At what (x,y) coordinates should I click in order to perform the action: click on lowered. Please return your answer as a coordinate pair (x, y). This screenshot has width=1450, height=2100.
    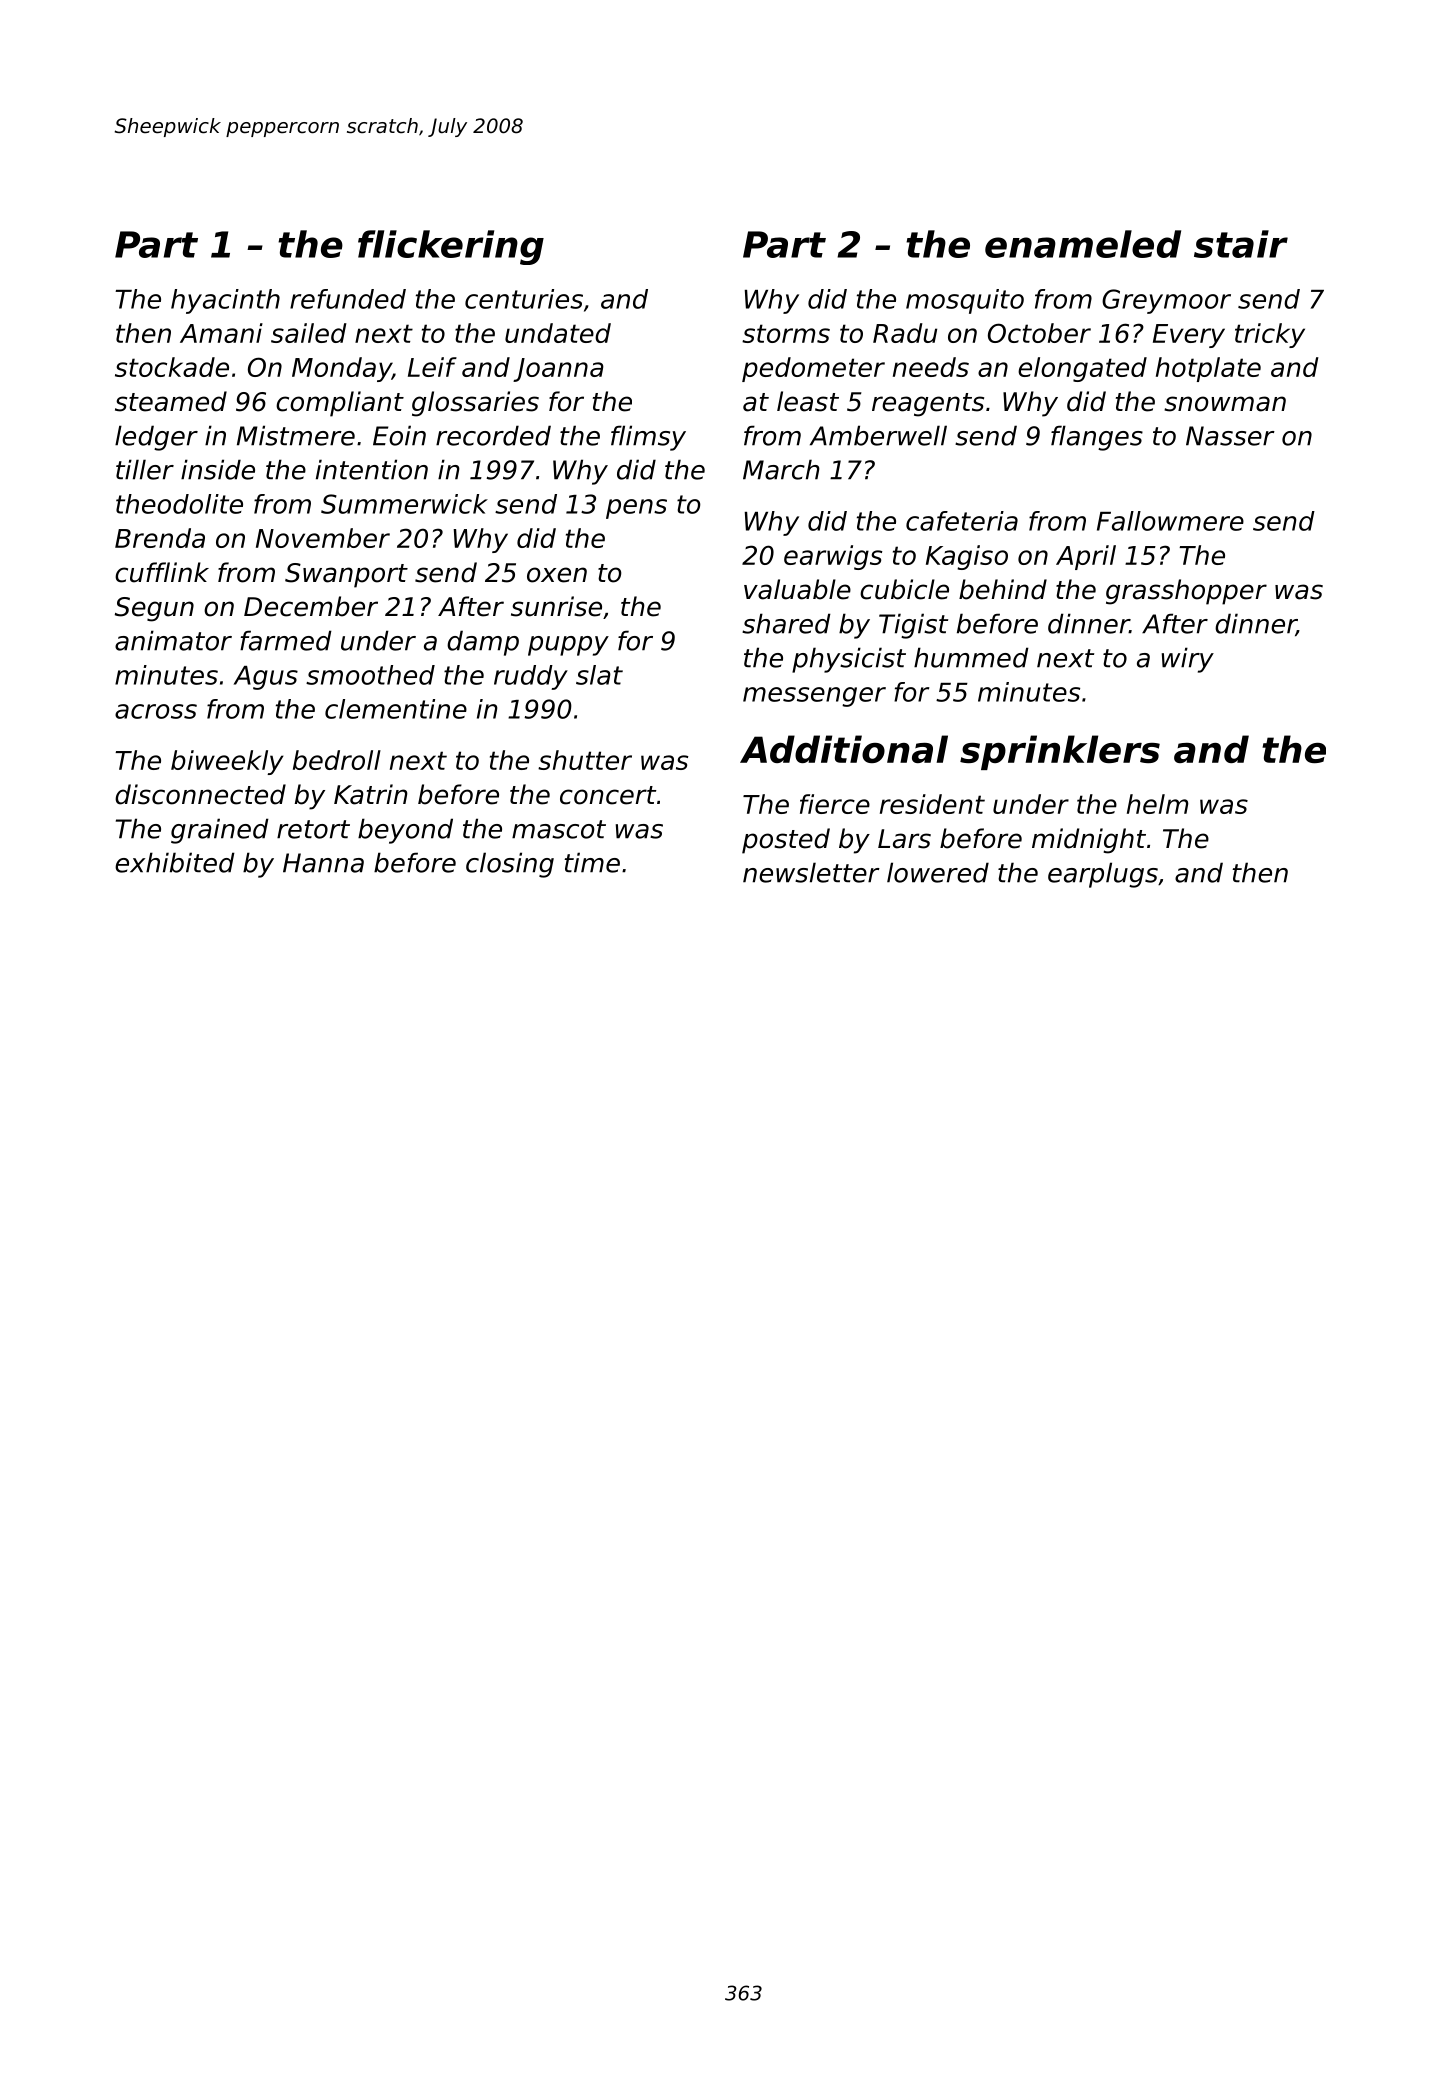
    Looking at the image, I should click on (938, 872).
